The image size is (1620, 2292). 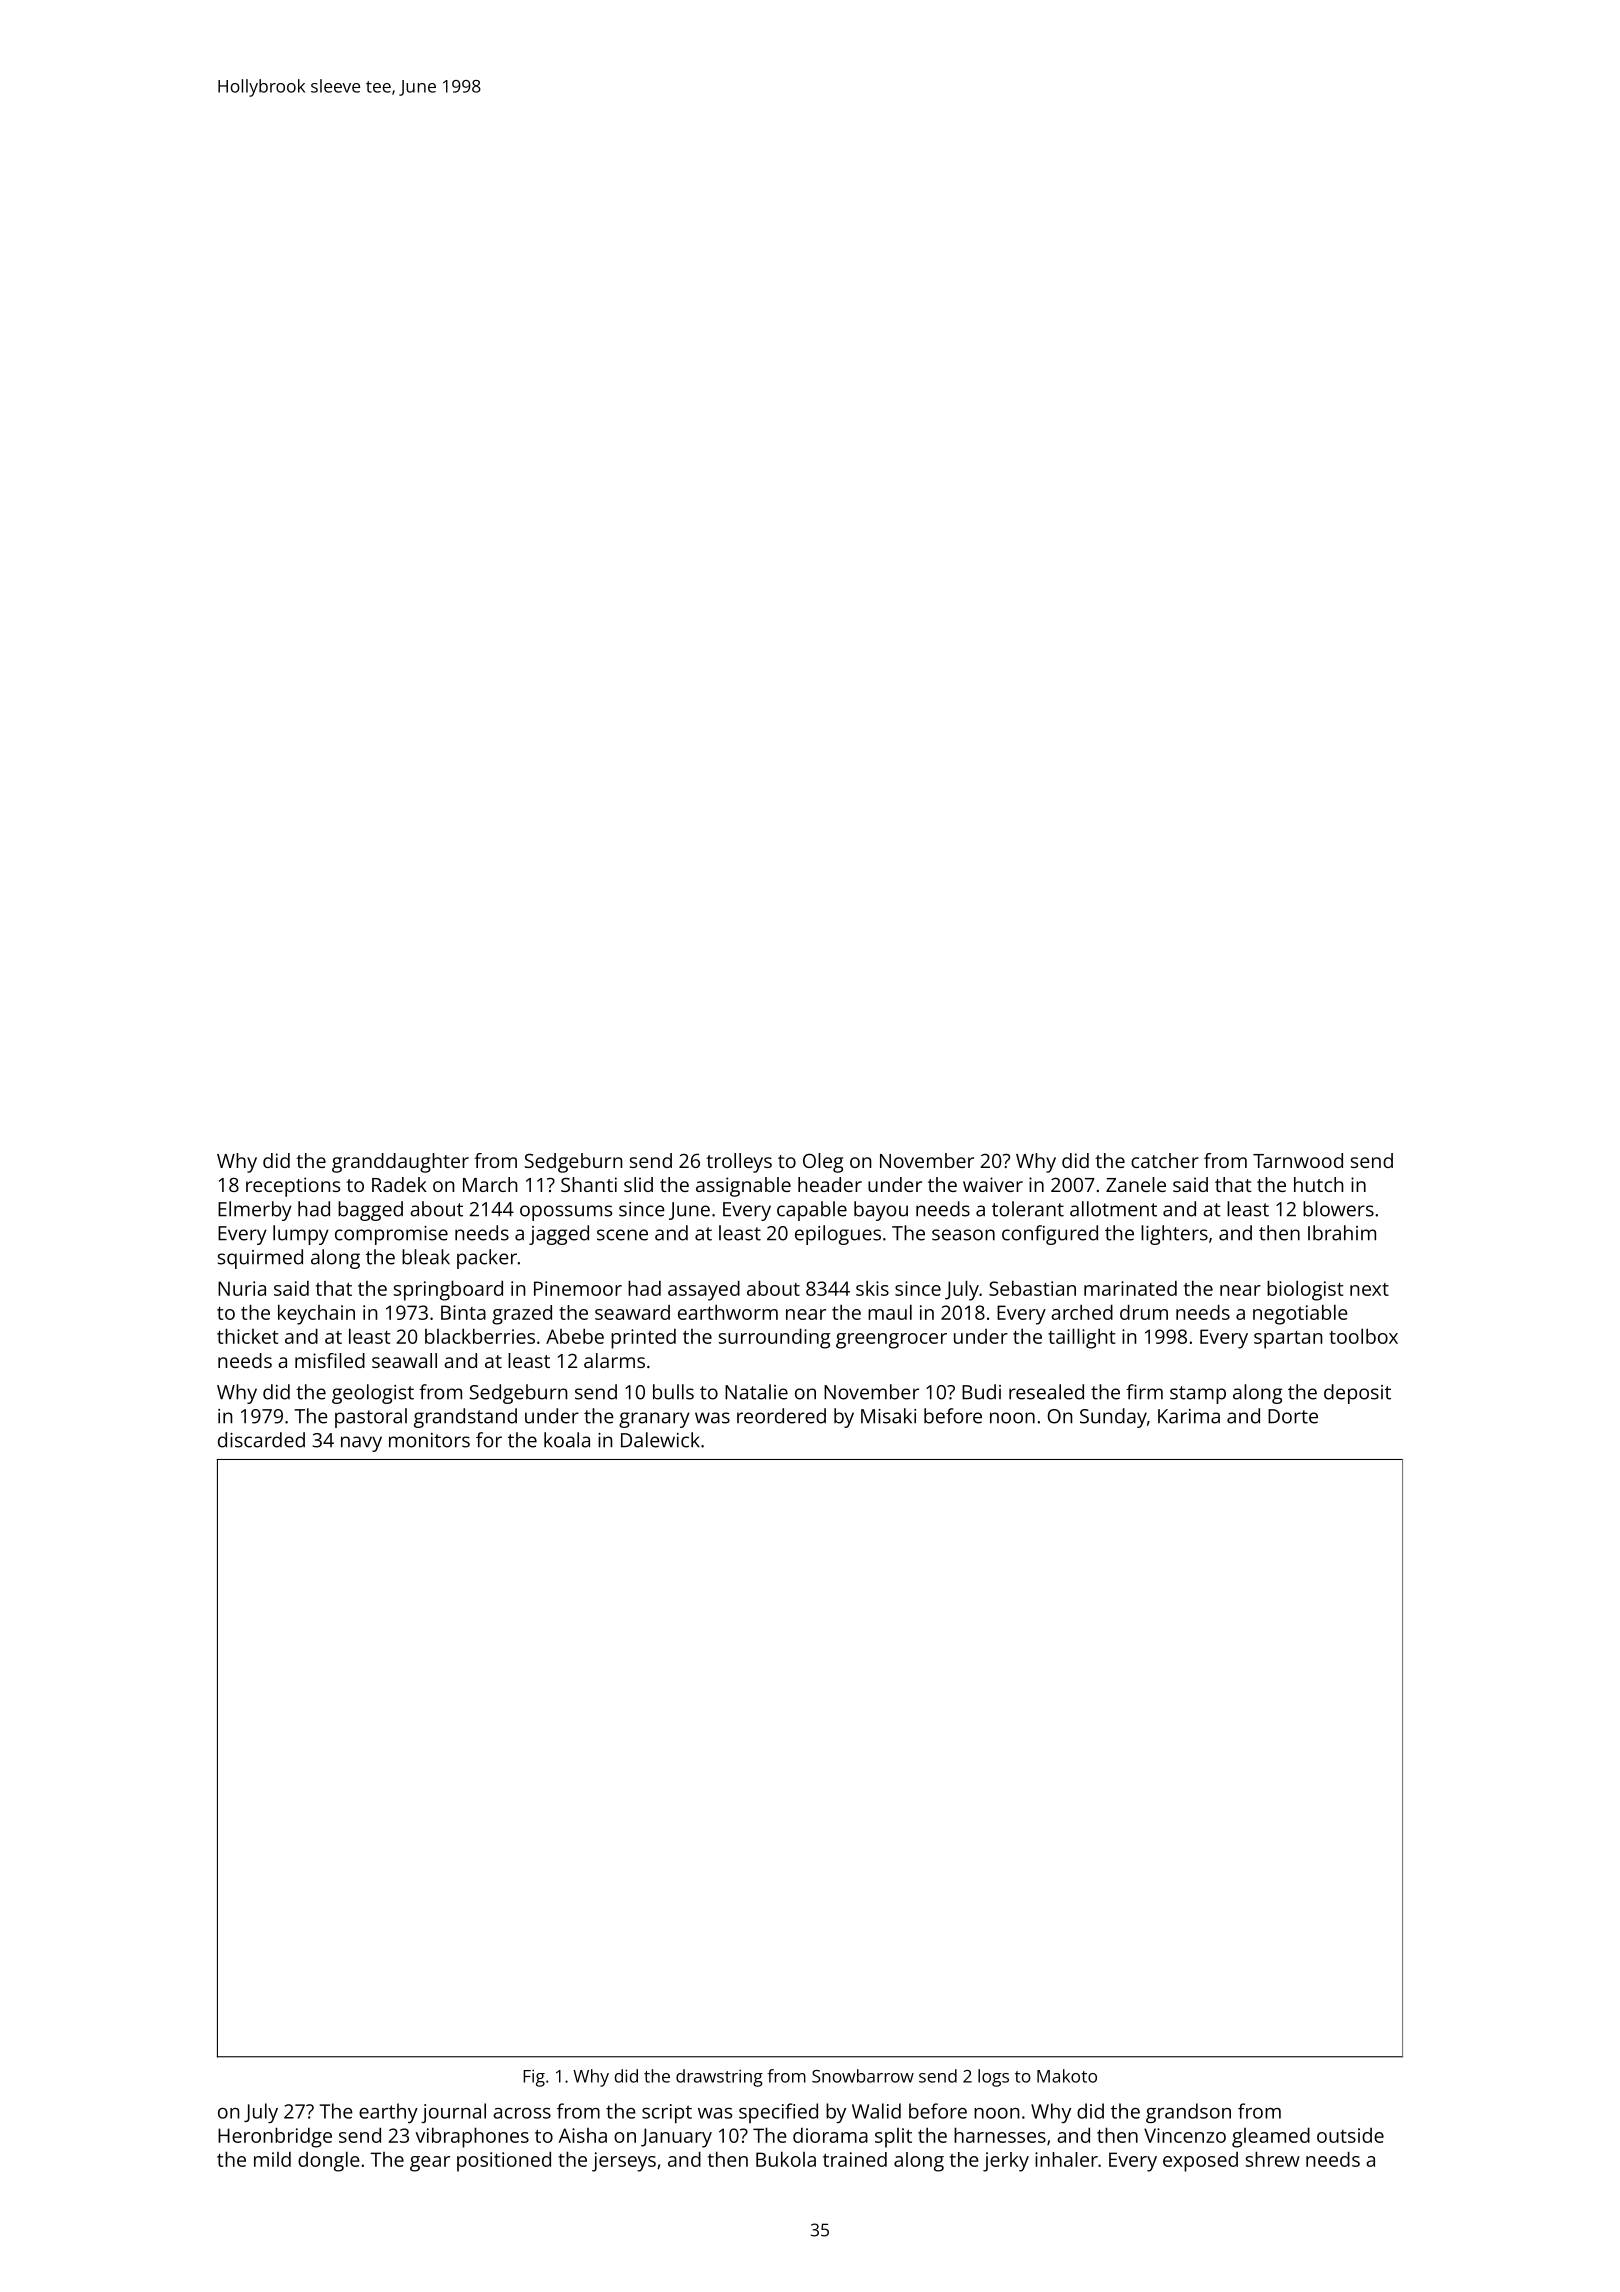 I want to click on Misaki, so click(x=888, y=1416).
